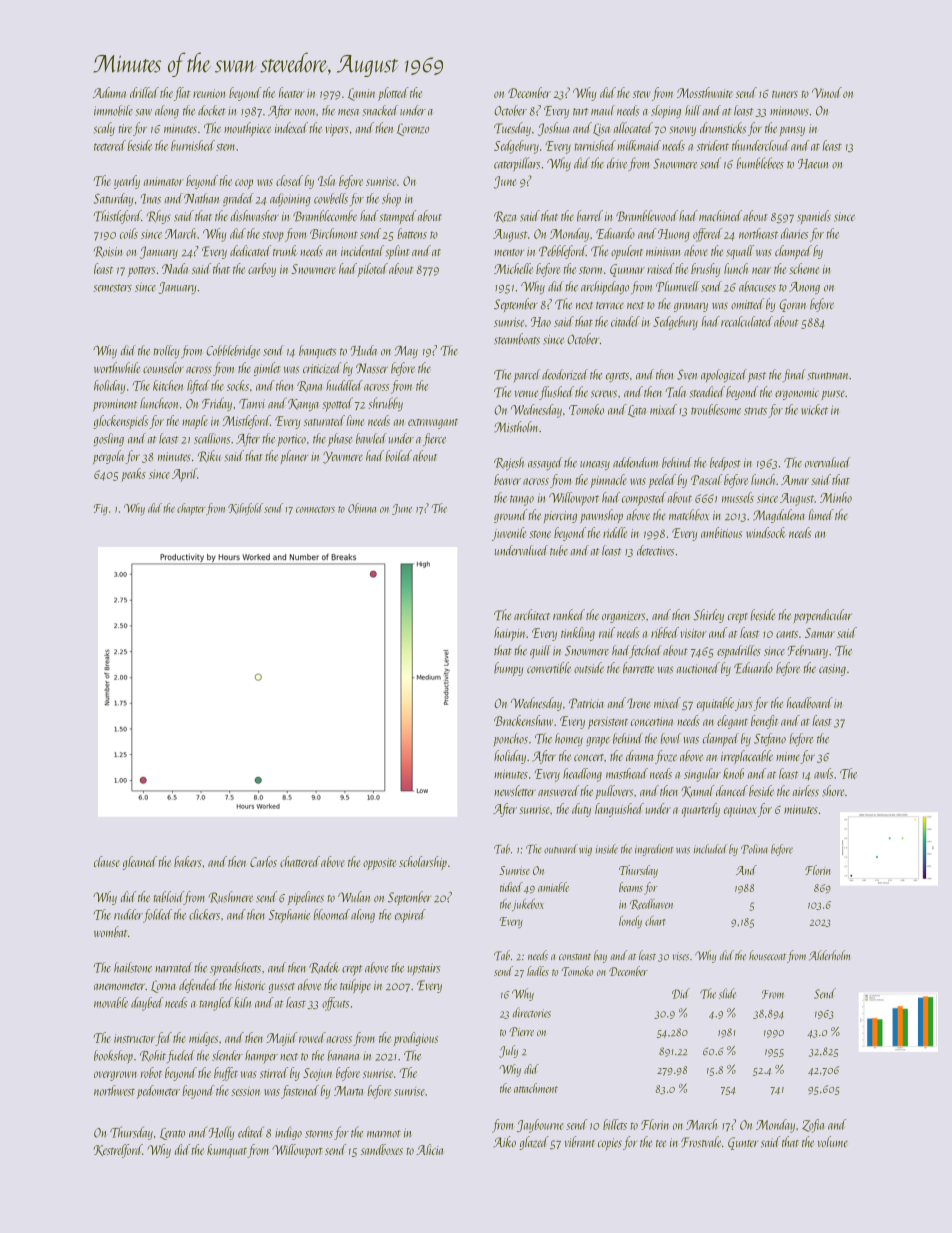  What do you see at coordinates (209, 456) in the screenshot?
I see `Riku` at bounding box center [209, 456].
